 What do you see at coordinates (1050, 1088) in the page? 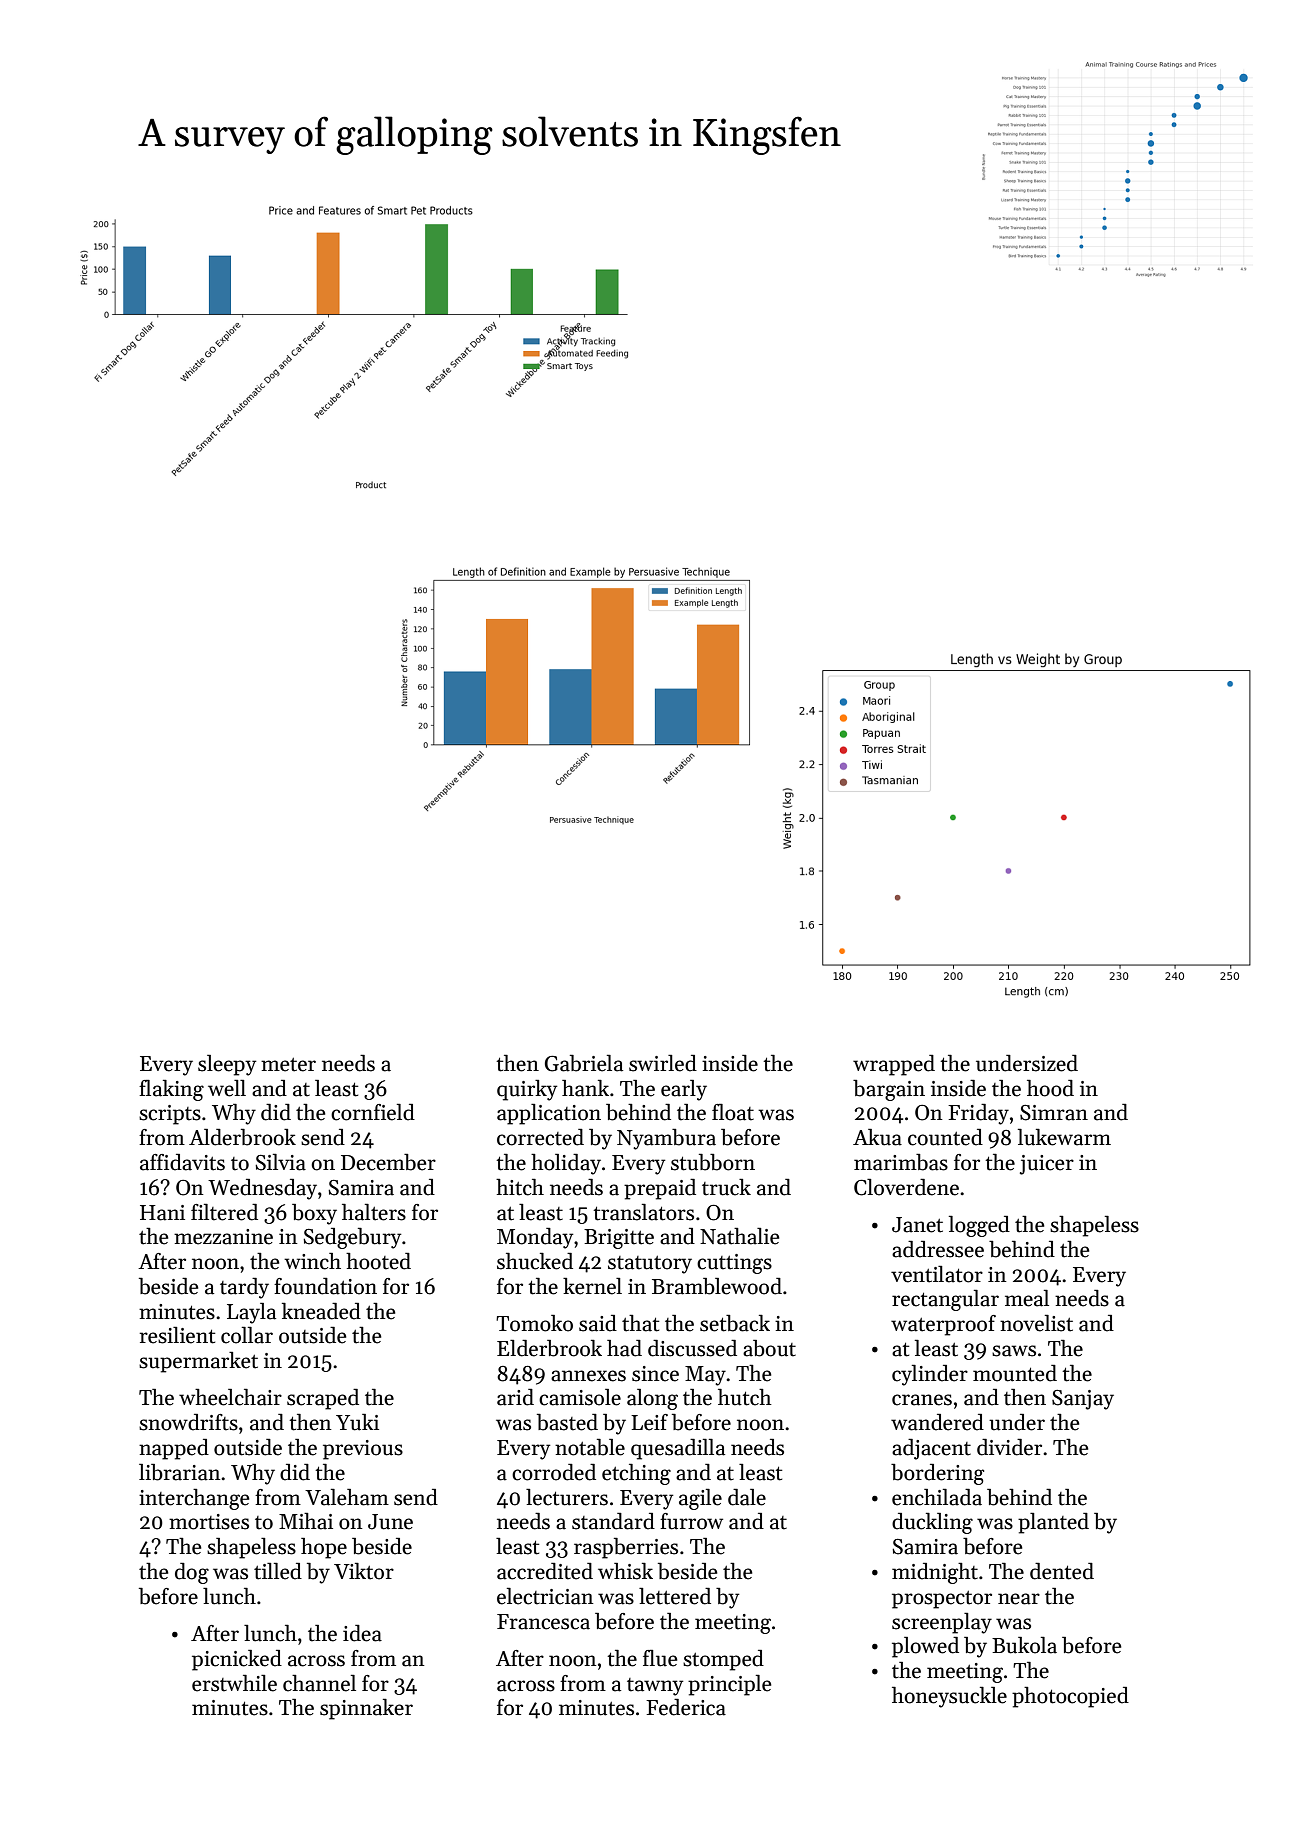
I see `hood` at bounding box center [1050, 1088].
